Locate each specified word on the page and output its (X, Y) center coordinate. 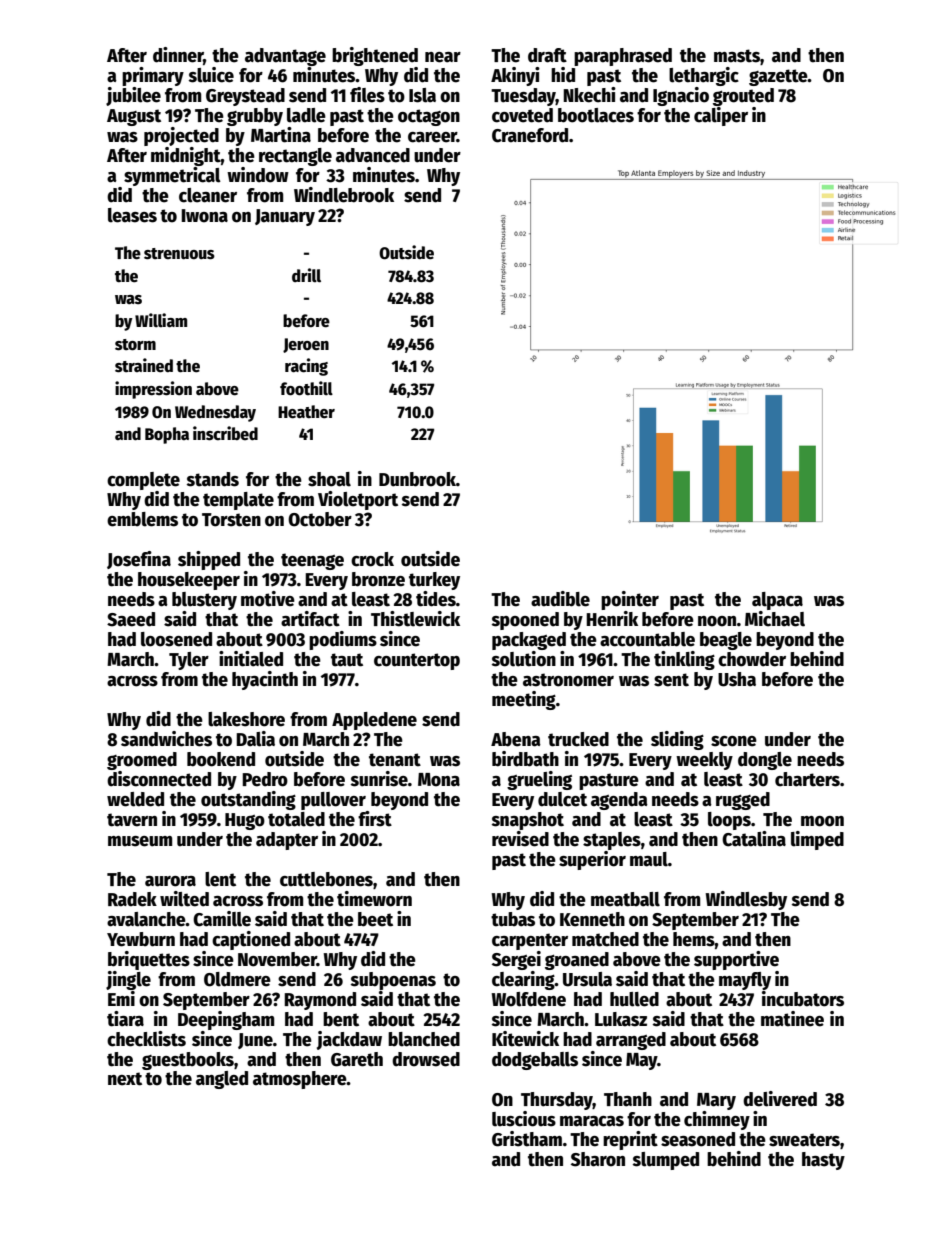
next (125, 1079)
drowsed (426, 1059)
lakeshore (246, 719)
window (258, 175)
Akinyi (515, 76)
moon (822, 821)
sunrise (379, 779)
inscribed (225, 433)
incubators (803, 999)
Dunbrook (417, 479)
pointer (630, 600)
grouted (743, 97)
